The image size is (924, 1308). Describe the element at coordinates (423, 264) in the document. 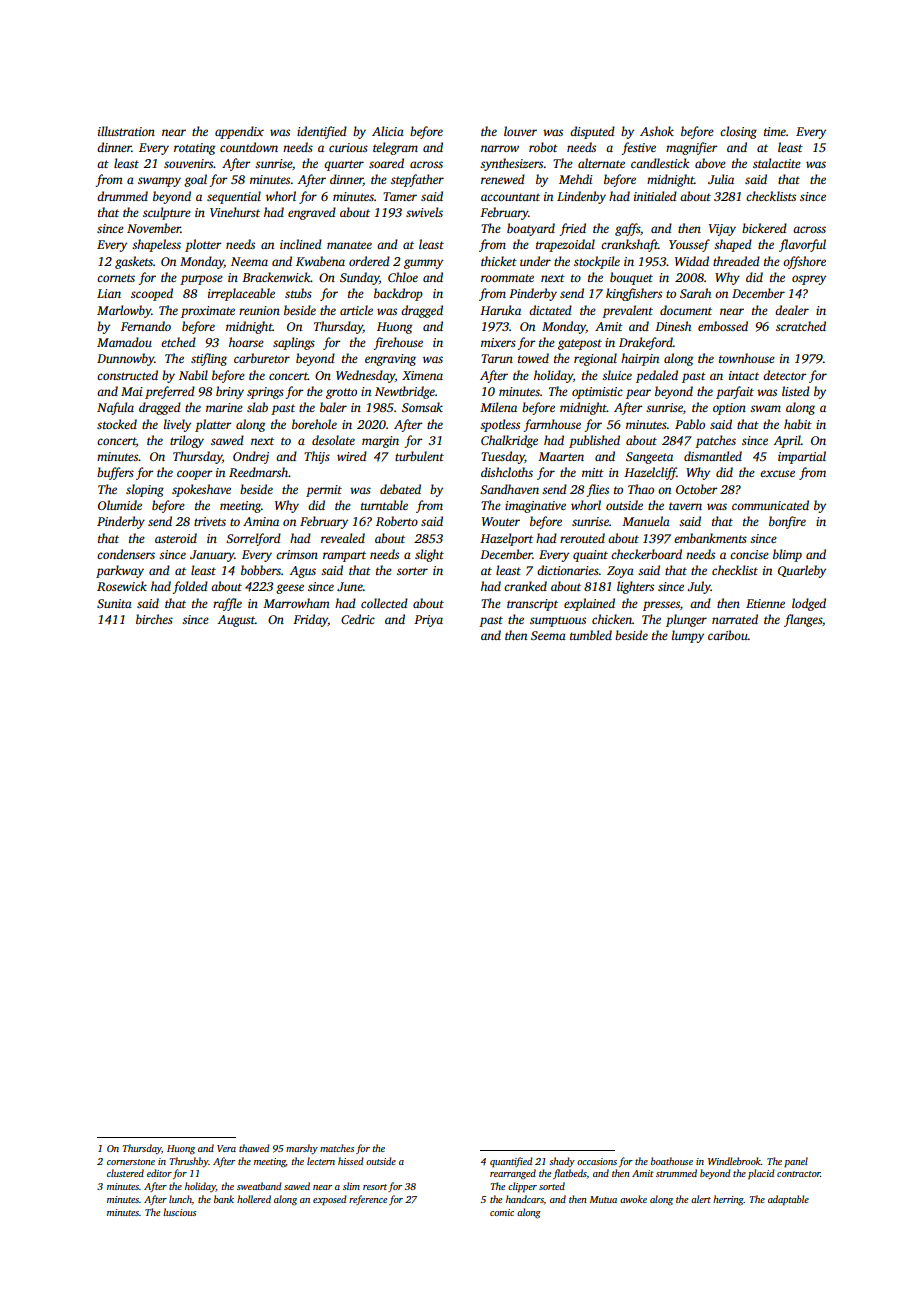

I see `gummy` at that location.
